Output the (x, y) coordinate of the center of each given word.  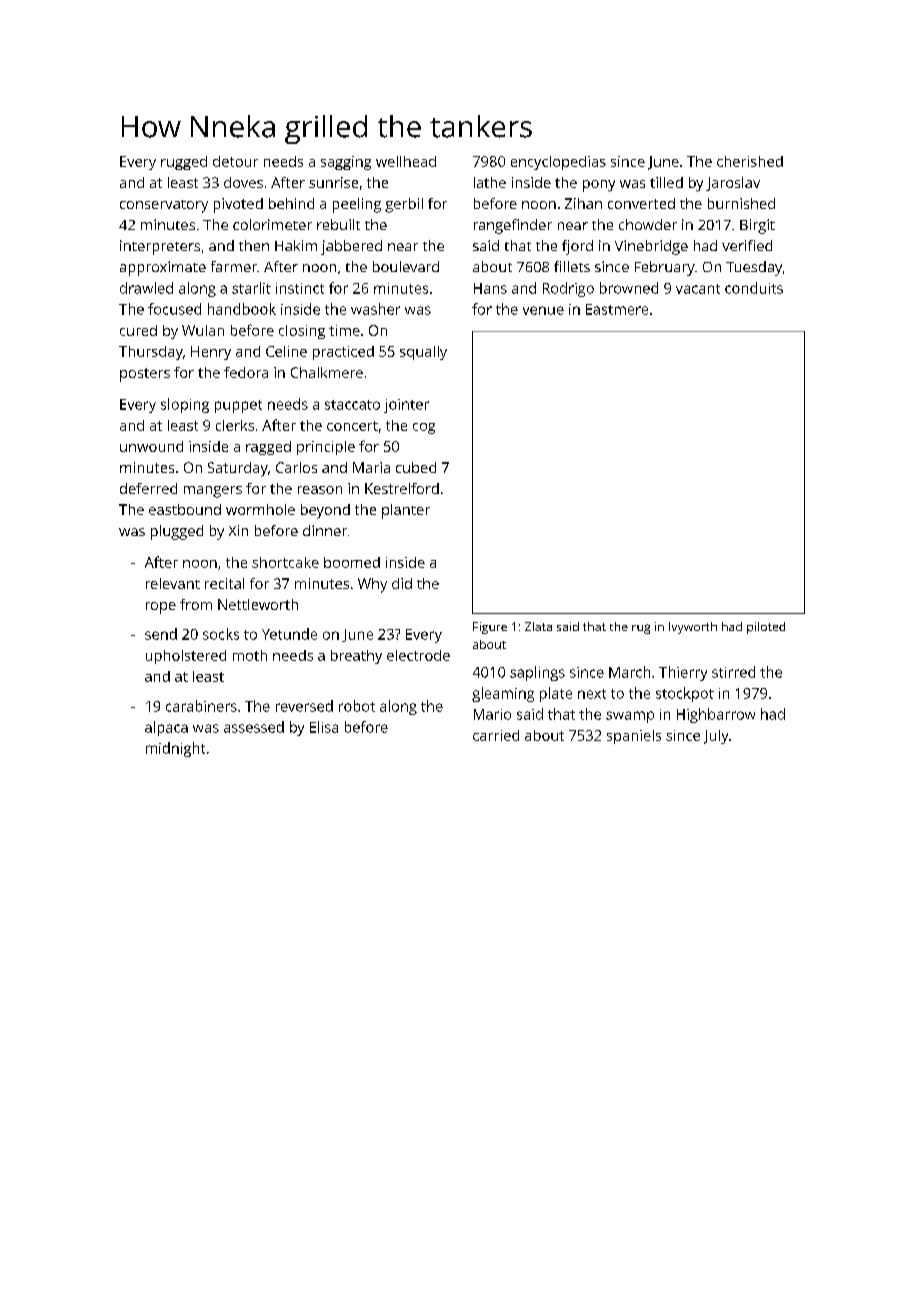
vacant (698, 289)
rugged (184, 163)
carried (496, 735)
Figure (490, 628)
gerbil (404, 205)
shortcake (285, 562)
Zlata (538, 626)
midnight (175, 749)
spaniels (634, 737)
